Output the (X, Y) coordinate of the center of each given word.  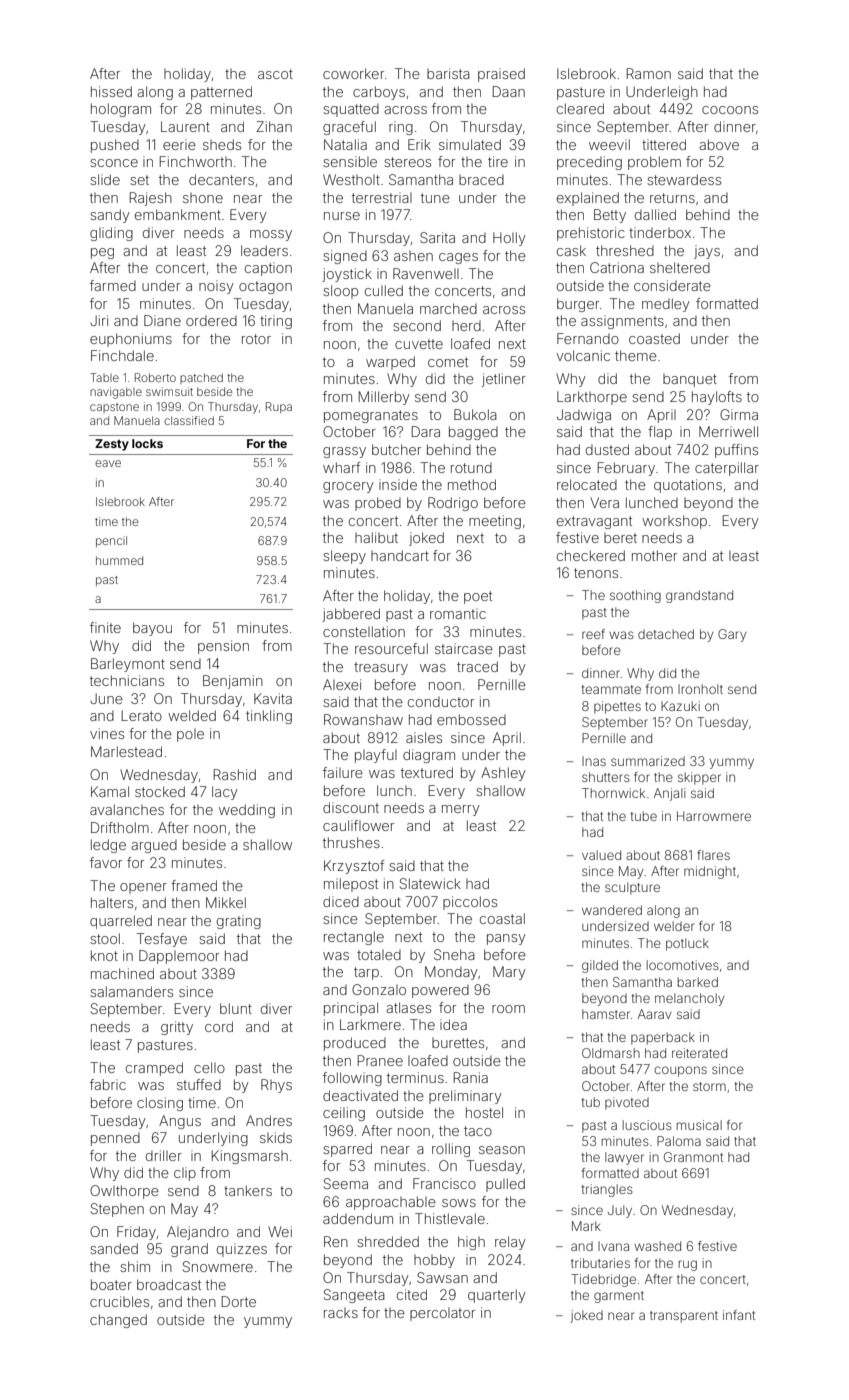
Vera (604, 502)
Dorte (239, 1301)
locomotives (683, 965)
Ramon (649, 73)
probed (378, 504)
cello (209, 1067)
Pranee (380, 1060)
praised (501, 75)
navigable (116, 393)
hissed (111, 91)
